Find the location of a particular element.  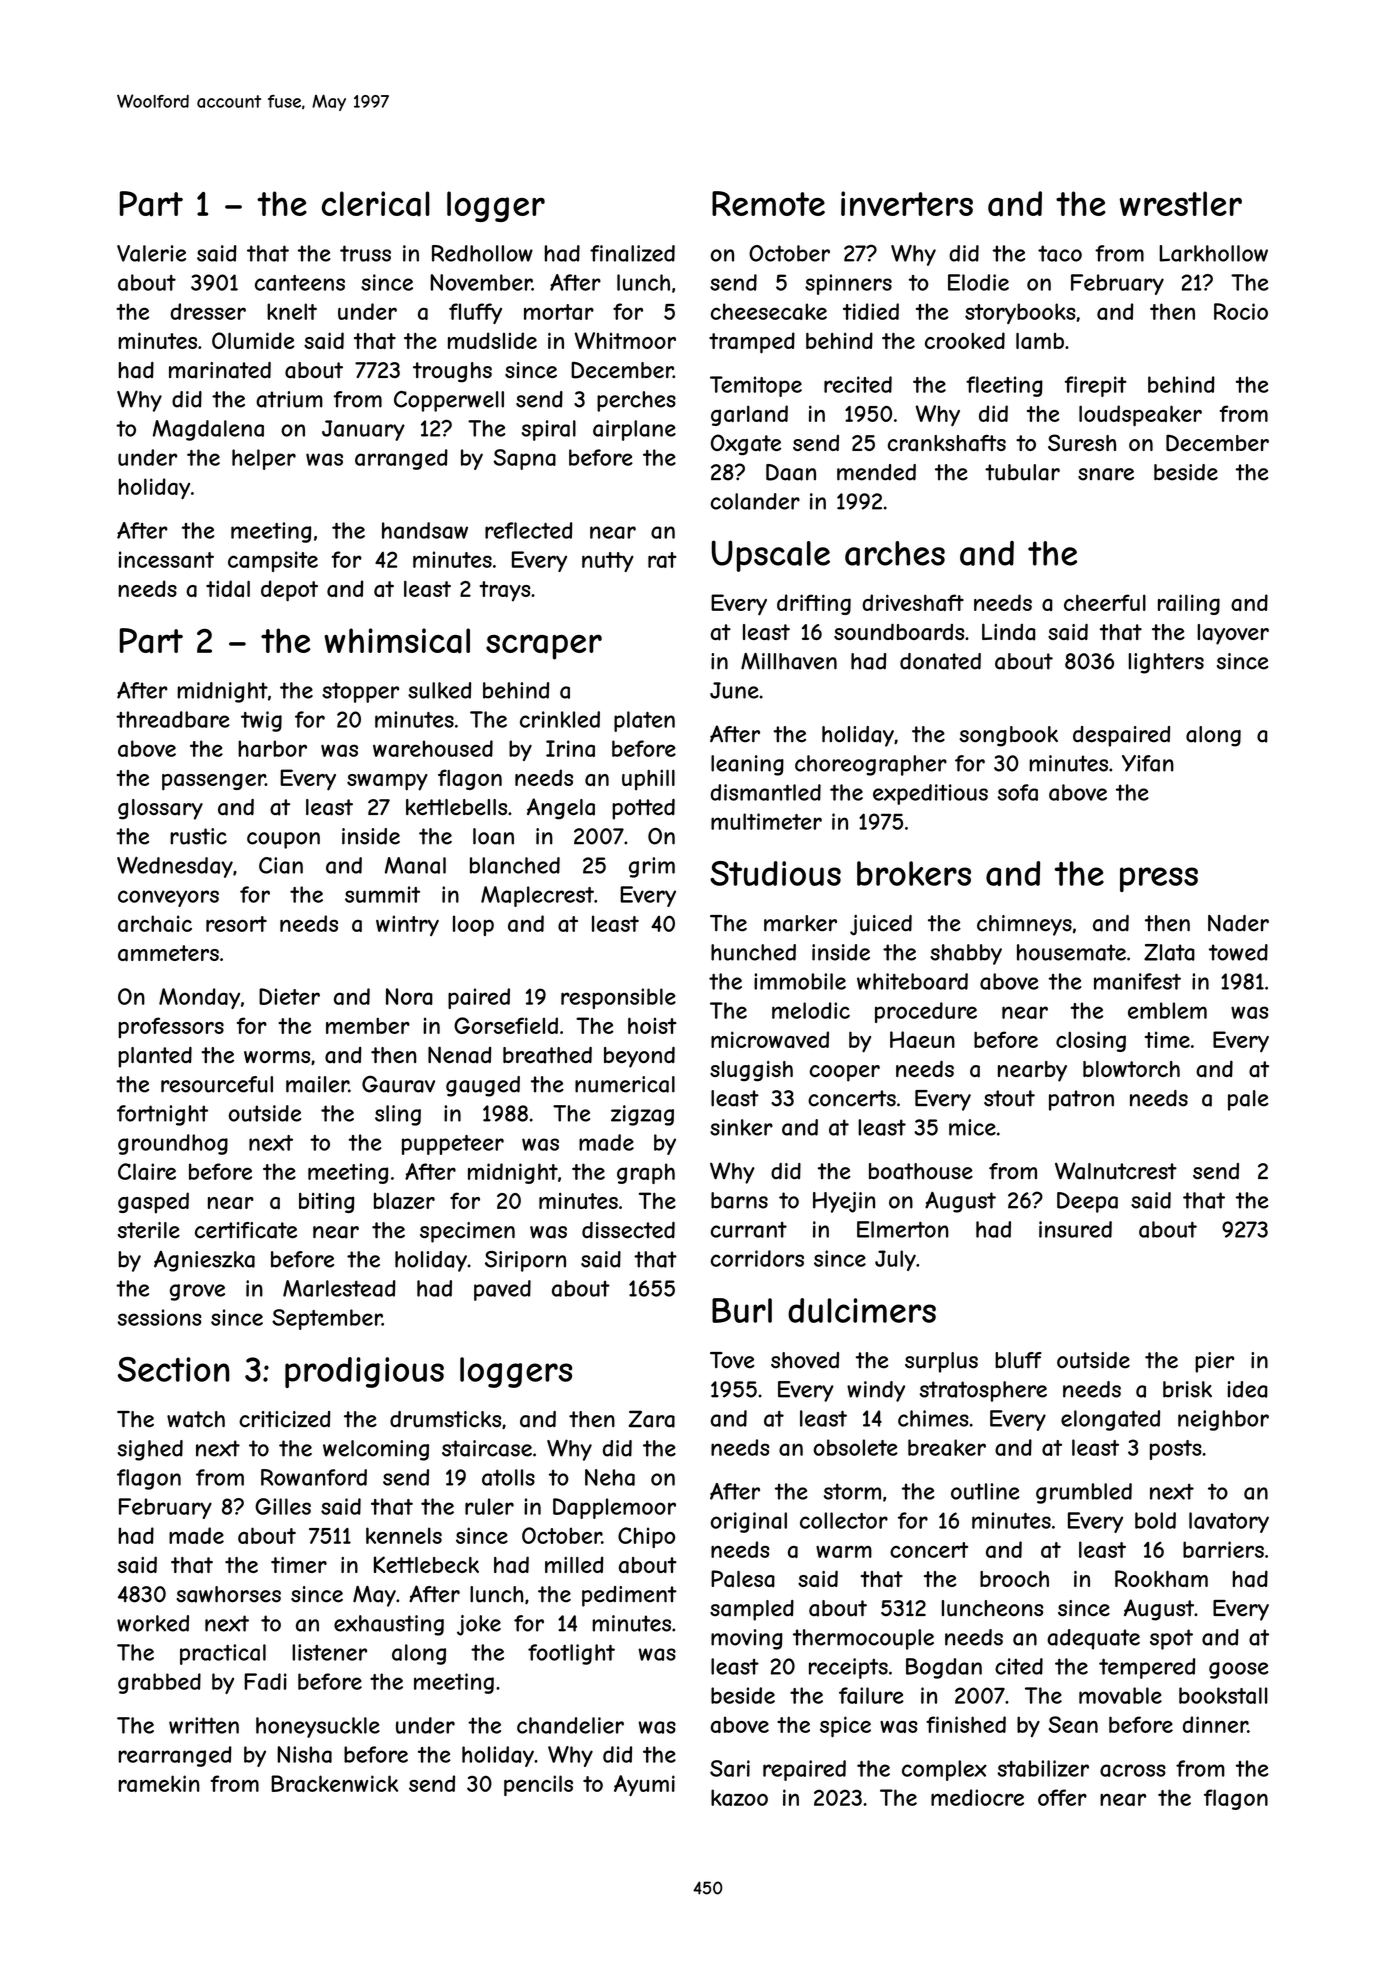

tidal is located at coordinates (228, 588).
